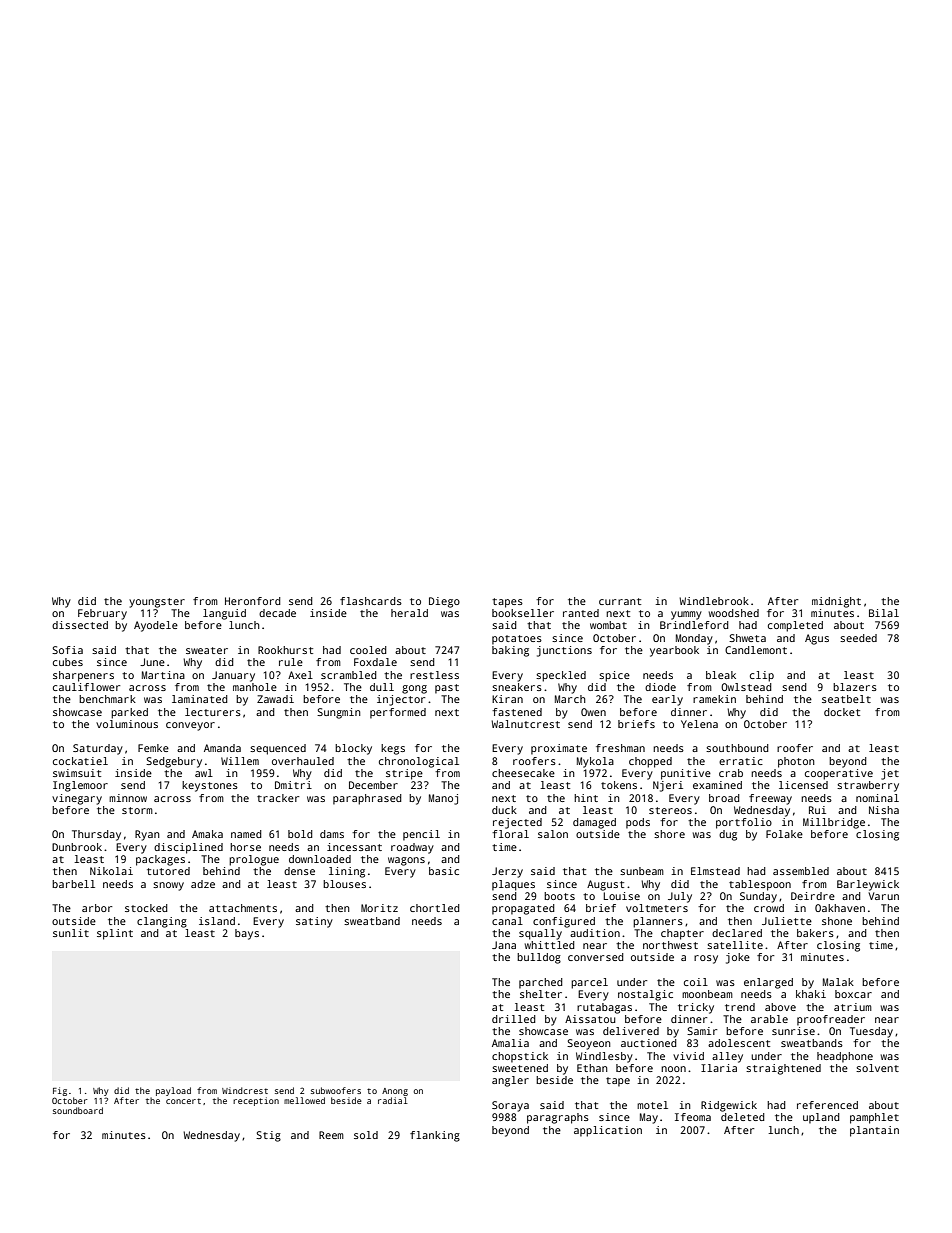 This image has height=1233, width=952. Describe the element at coordinates (157, 603) in the image. I see `youngster` at that location.
